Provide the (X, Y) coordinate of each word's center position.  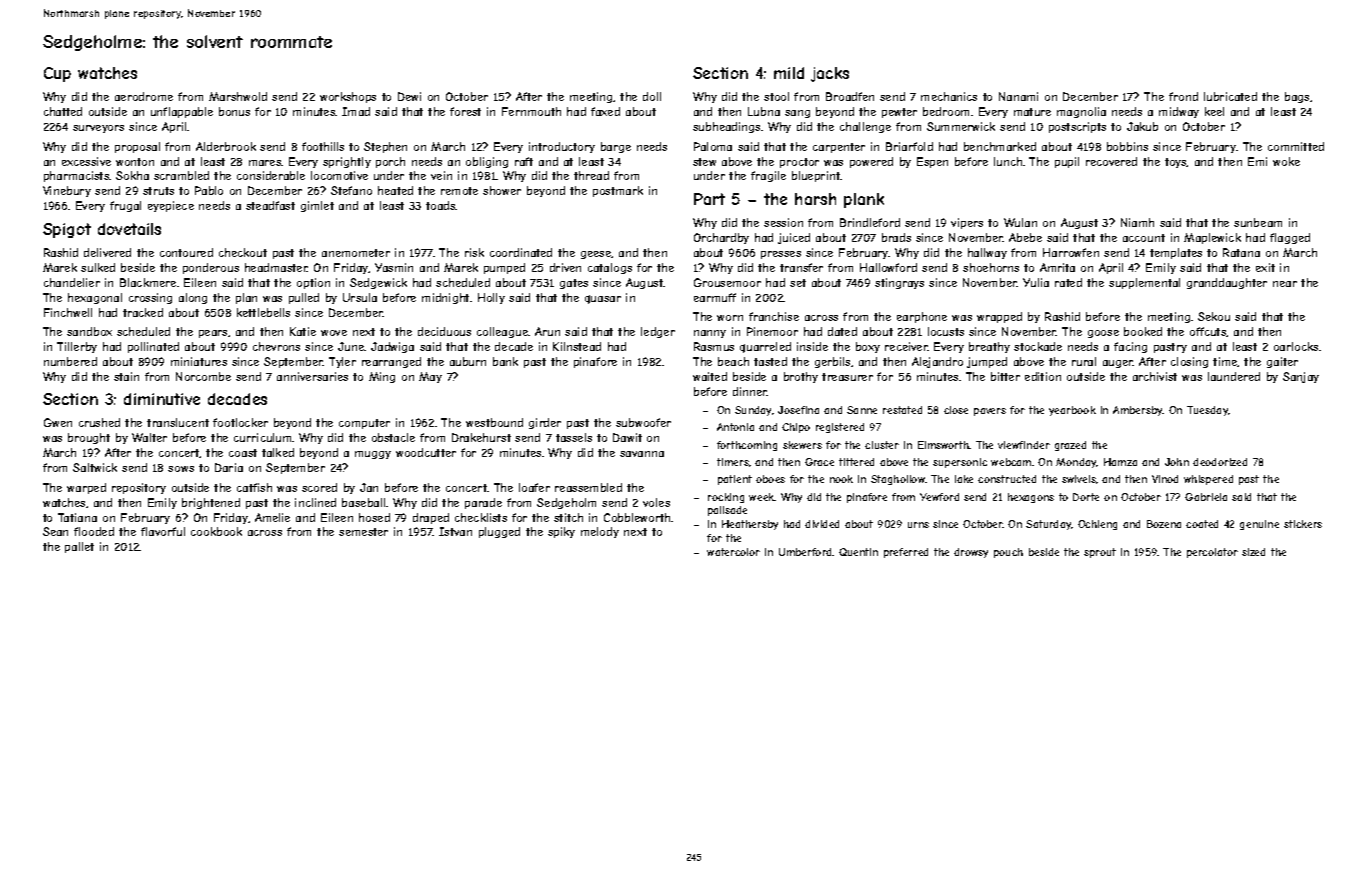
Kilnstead (577, 346)
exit (1265, 267)
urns (918, 525)
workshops (348, 97)
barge (616, 147)
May (430, 377)
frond (1183, 96)
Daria (229, 467)
